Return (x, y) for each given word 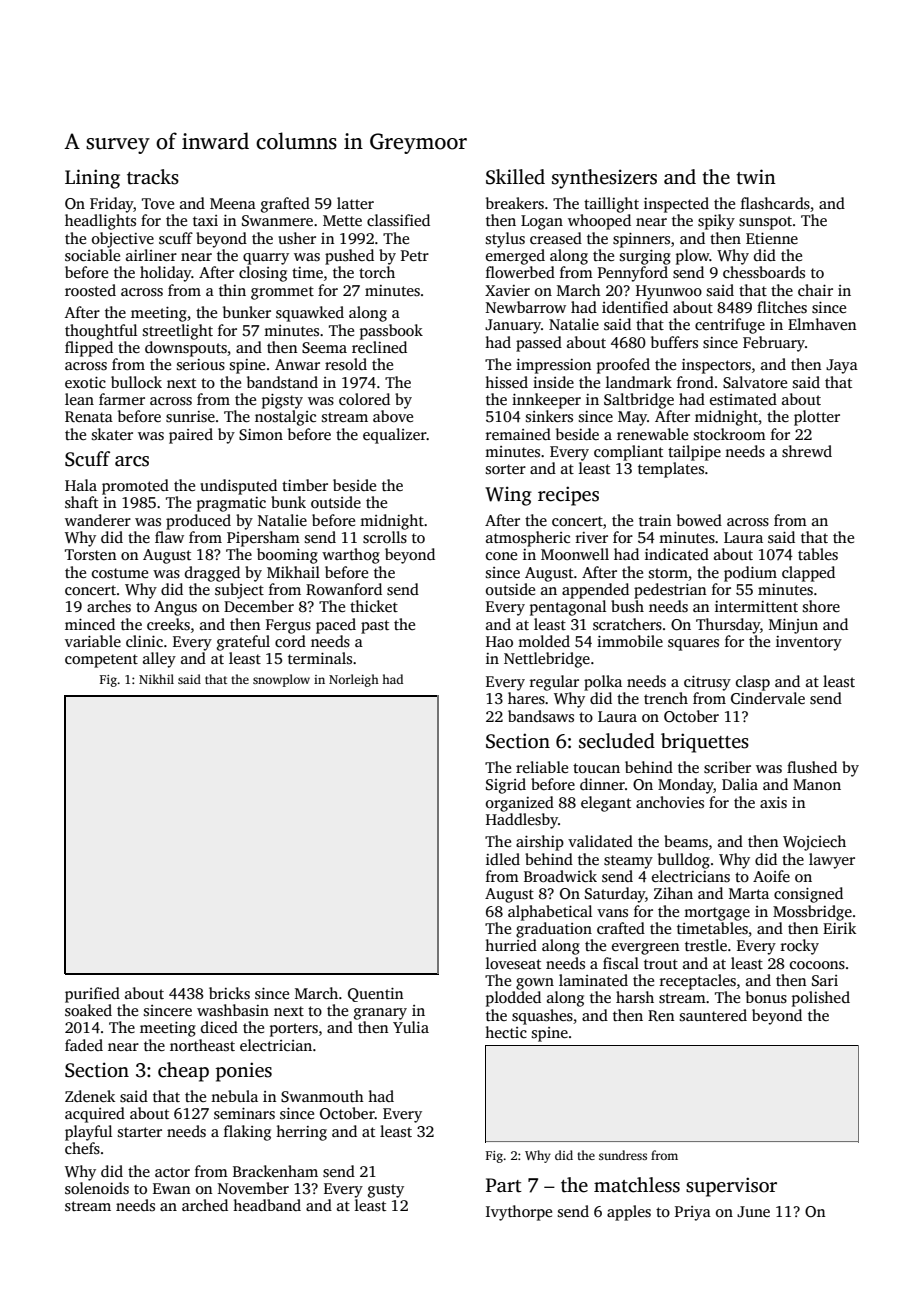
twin (756, 177)
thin (232, 290)
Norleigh (354, 680)
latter (355, 203)
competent (101, 661)
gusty (386, 1191)
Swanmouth (322, 1096)
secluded (617, 741)
